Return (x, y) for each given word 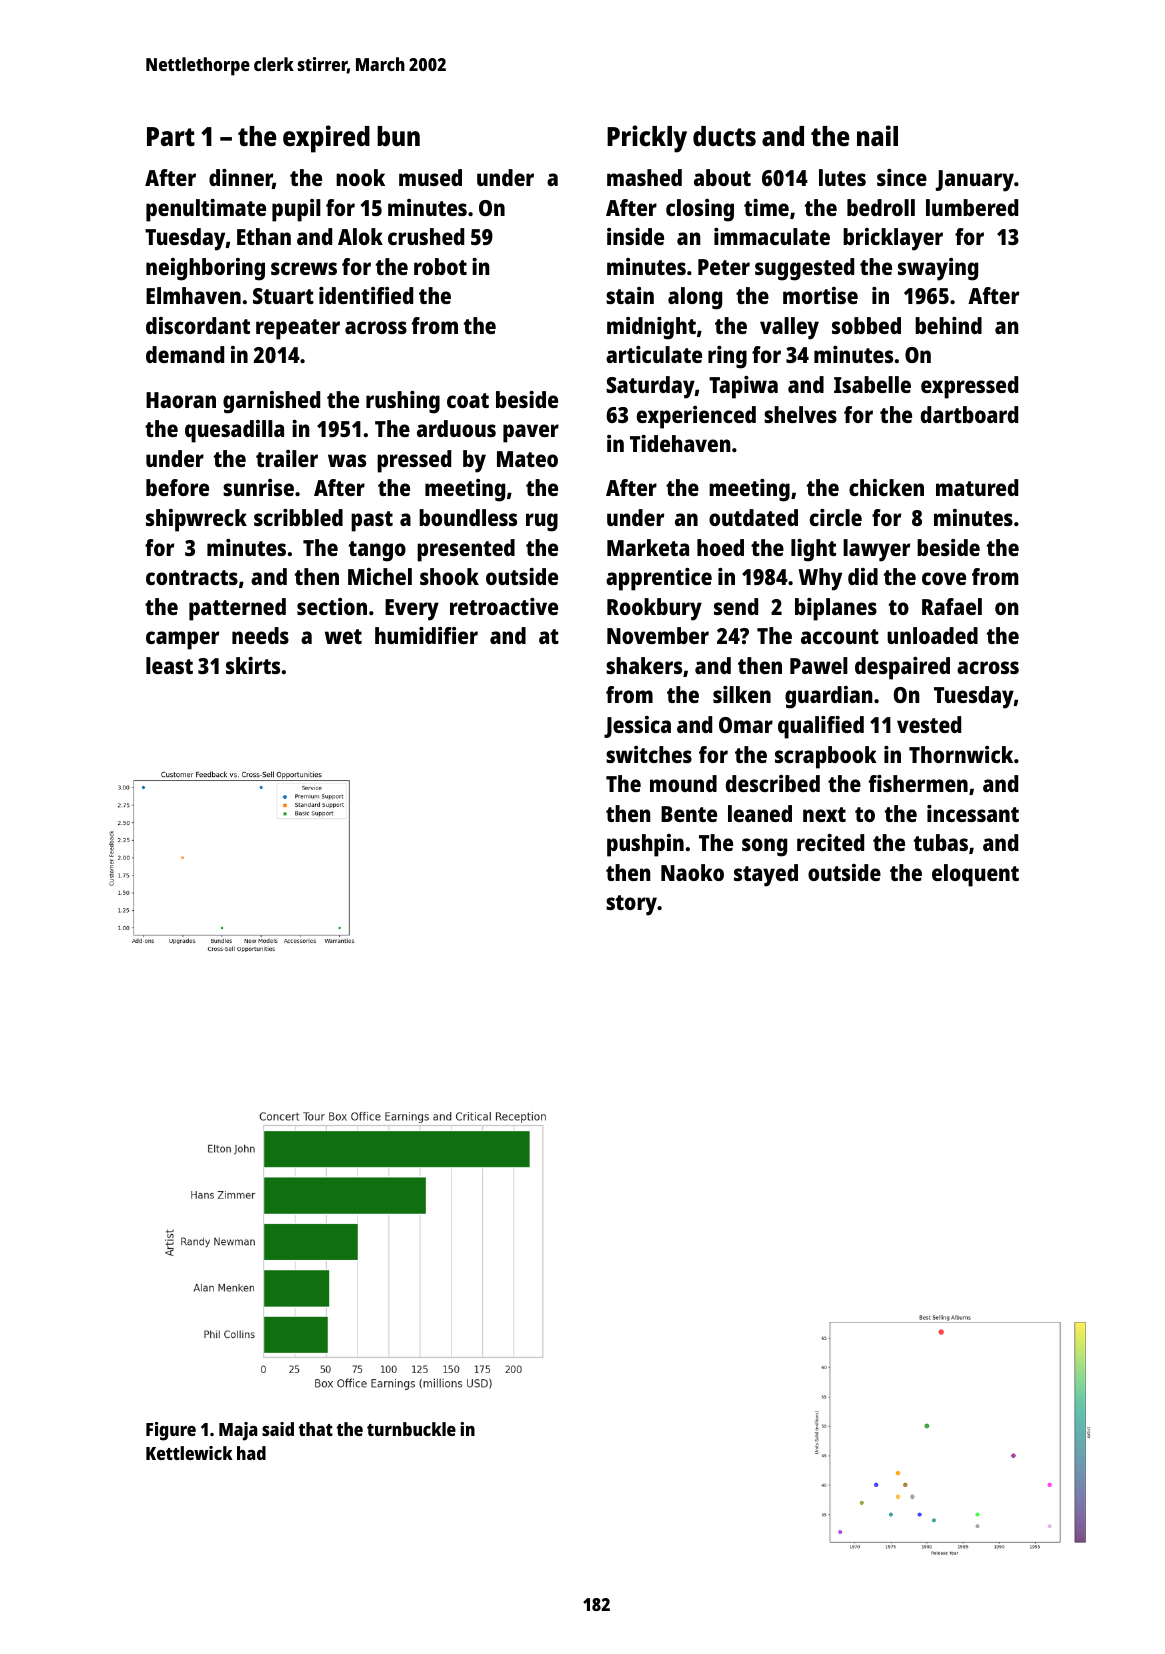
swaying (938, 269)
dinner (241, 179)
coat (468, 400)
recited (830, 842)
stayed (766, 875)
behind (948, 325)
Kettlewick (189, 1453)
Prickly (647, 139)
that (315, 1429)
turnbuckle (411, 1429)
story (631, 905)
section (332, 606)
